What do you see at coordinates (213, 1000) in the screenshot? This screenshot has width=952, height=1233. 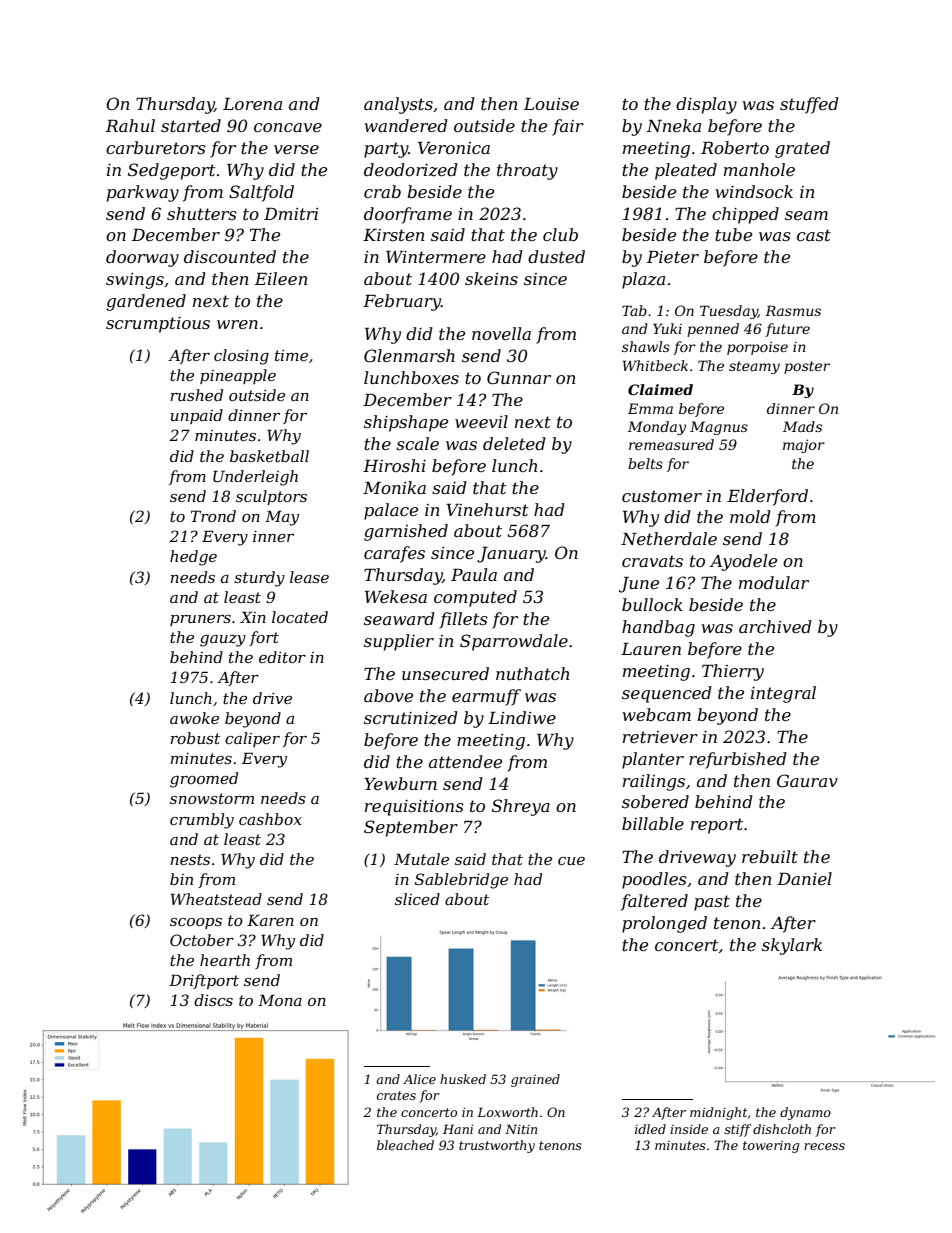 I see `discs` at bounding box center [213, 1000].
